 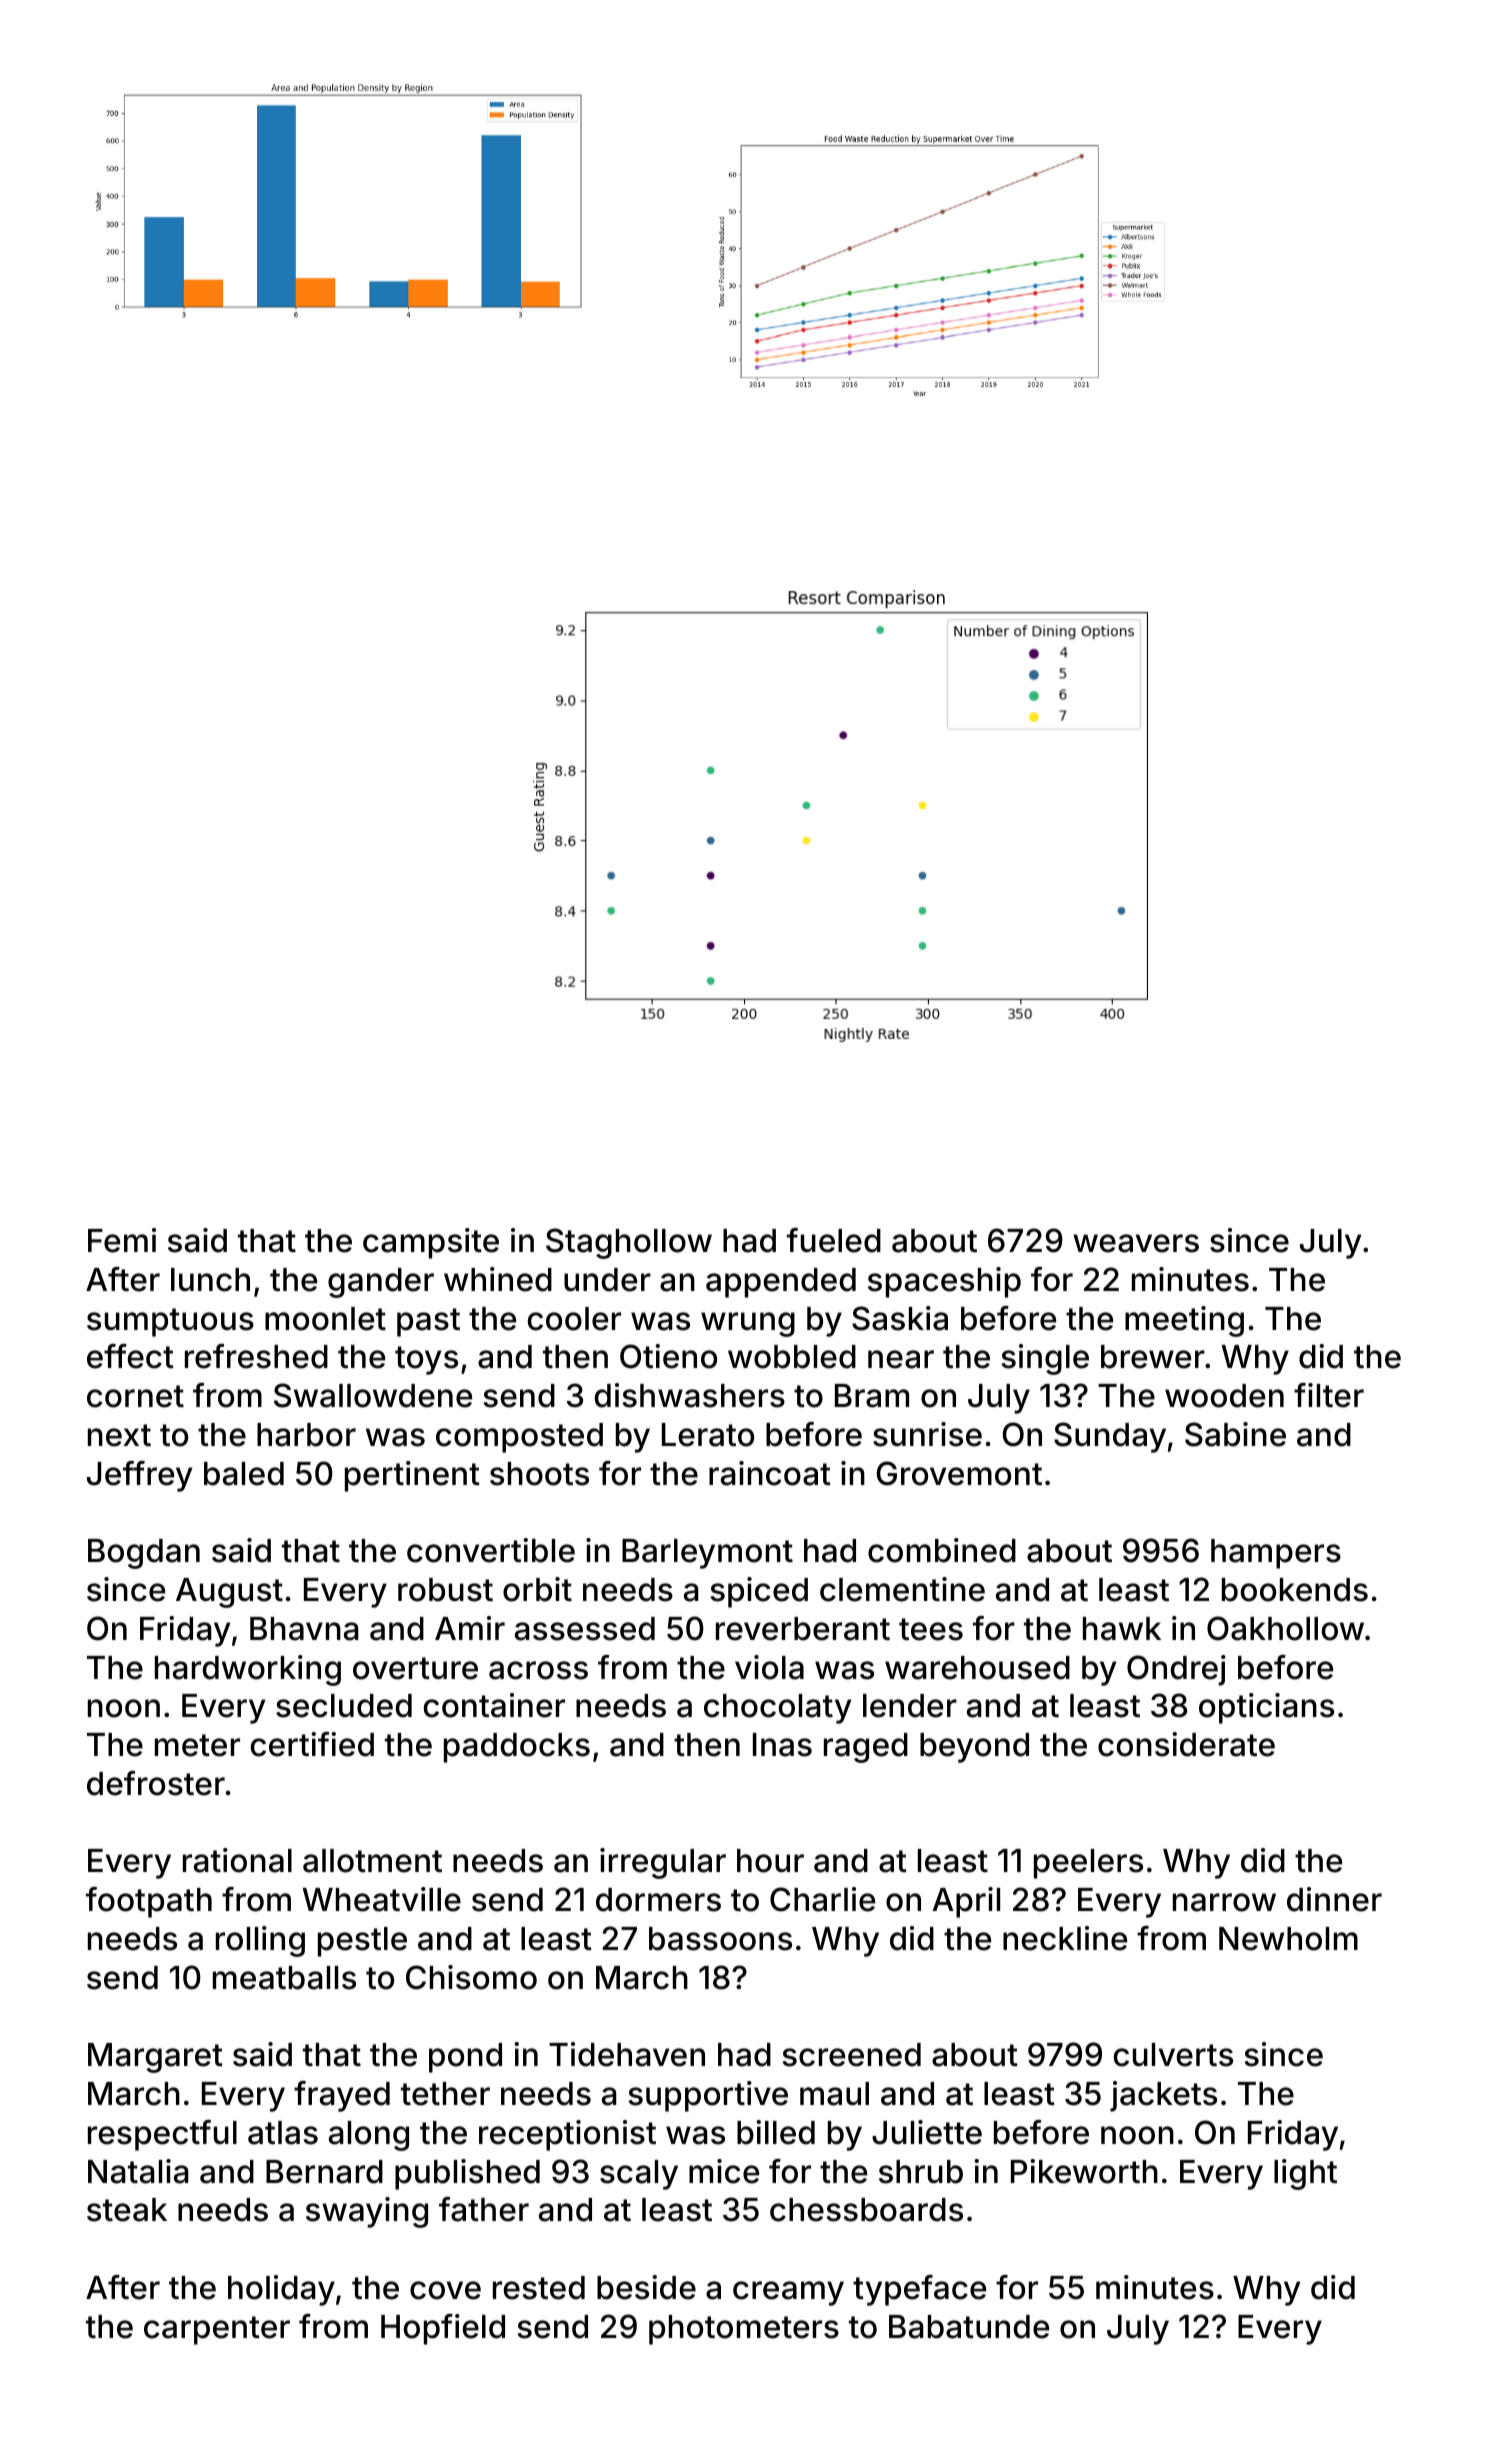 I want to click on weavers, so click(x=1136, y=1243).
